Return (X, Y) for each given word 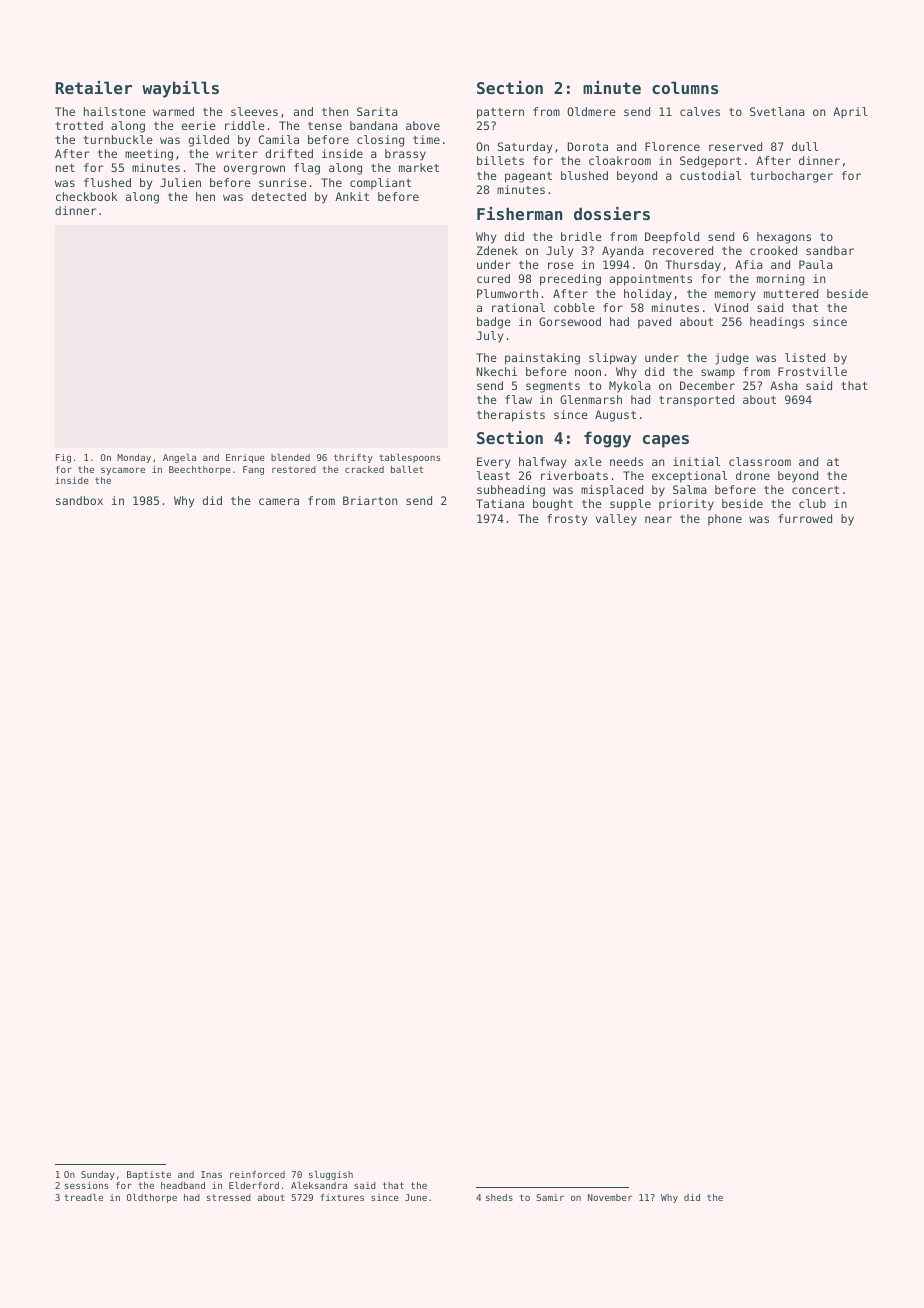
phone (725, 520)
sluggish (331, 1175)
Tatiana (500, 503)
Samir (550, 1197)
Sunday (98, 1175)
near (658, 519)
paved (654, 323)
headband (183, 1185)
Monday (134, 458)
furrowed (805, 518)
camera (279, 501)
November (610, 1197)
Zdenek (497, 250)
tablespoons (409, 458)
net (65, 168)
